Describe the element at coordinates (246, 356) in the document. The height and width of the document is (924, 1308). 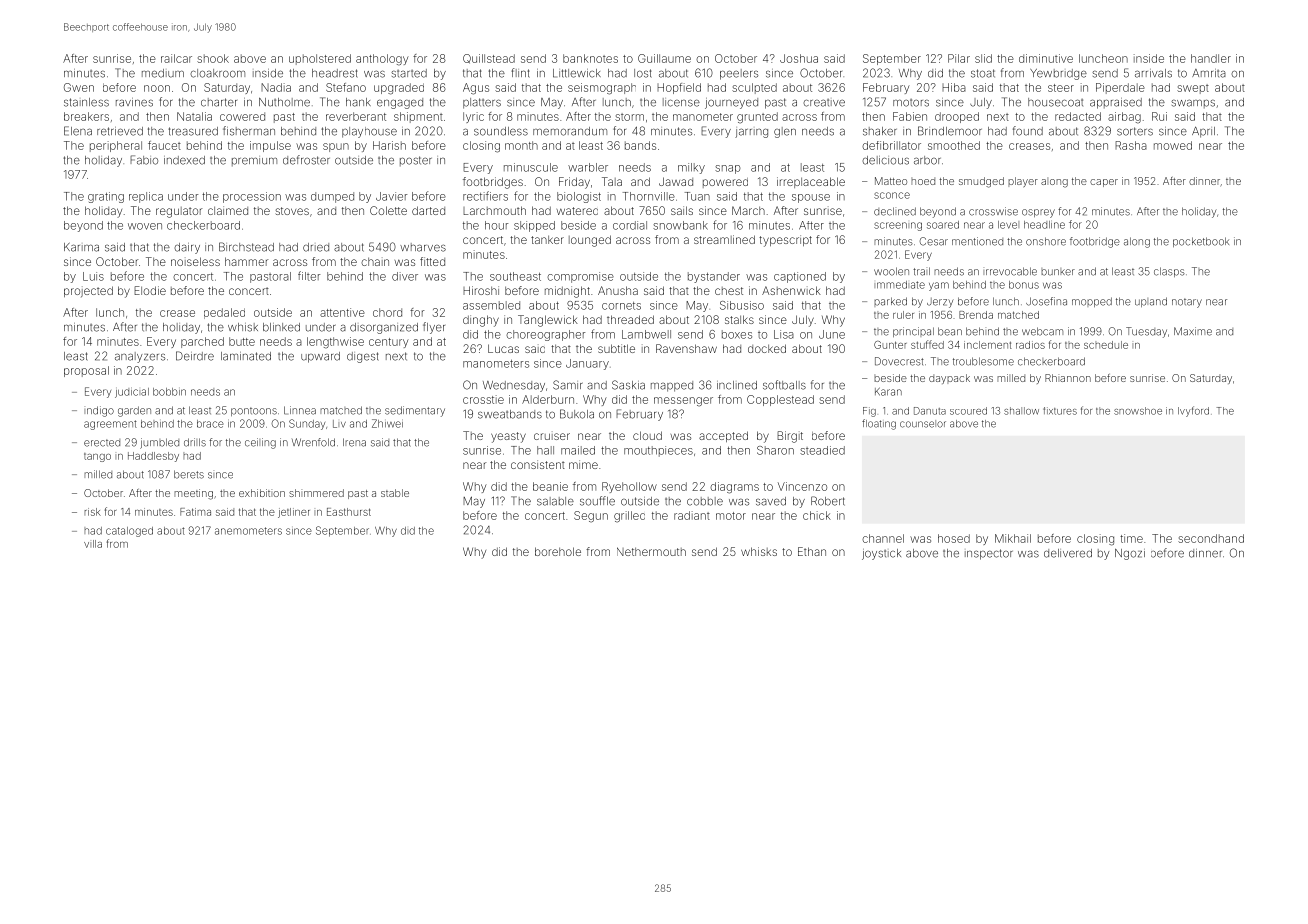
I see `laminated` at that location.
